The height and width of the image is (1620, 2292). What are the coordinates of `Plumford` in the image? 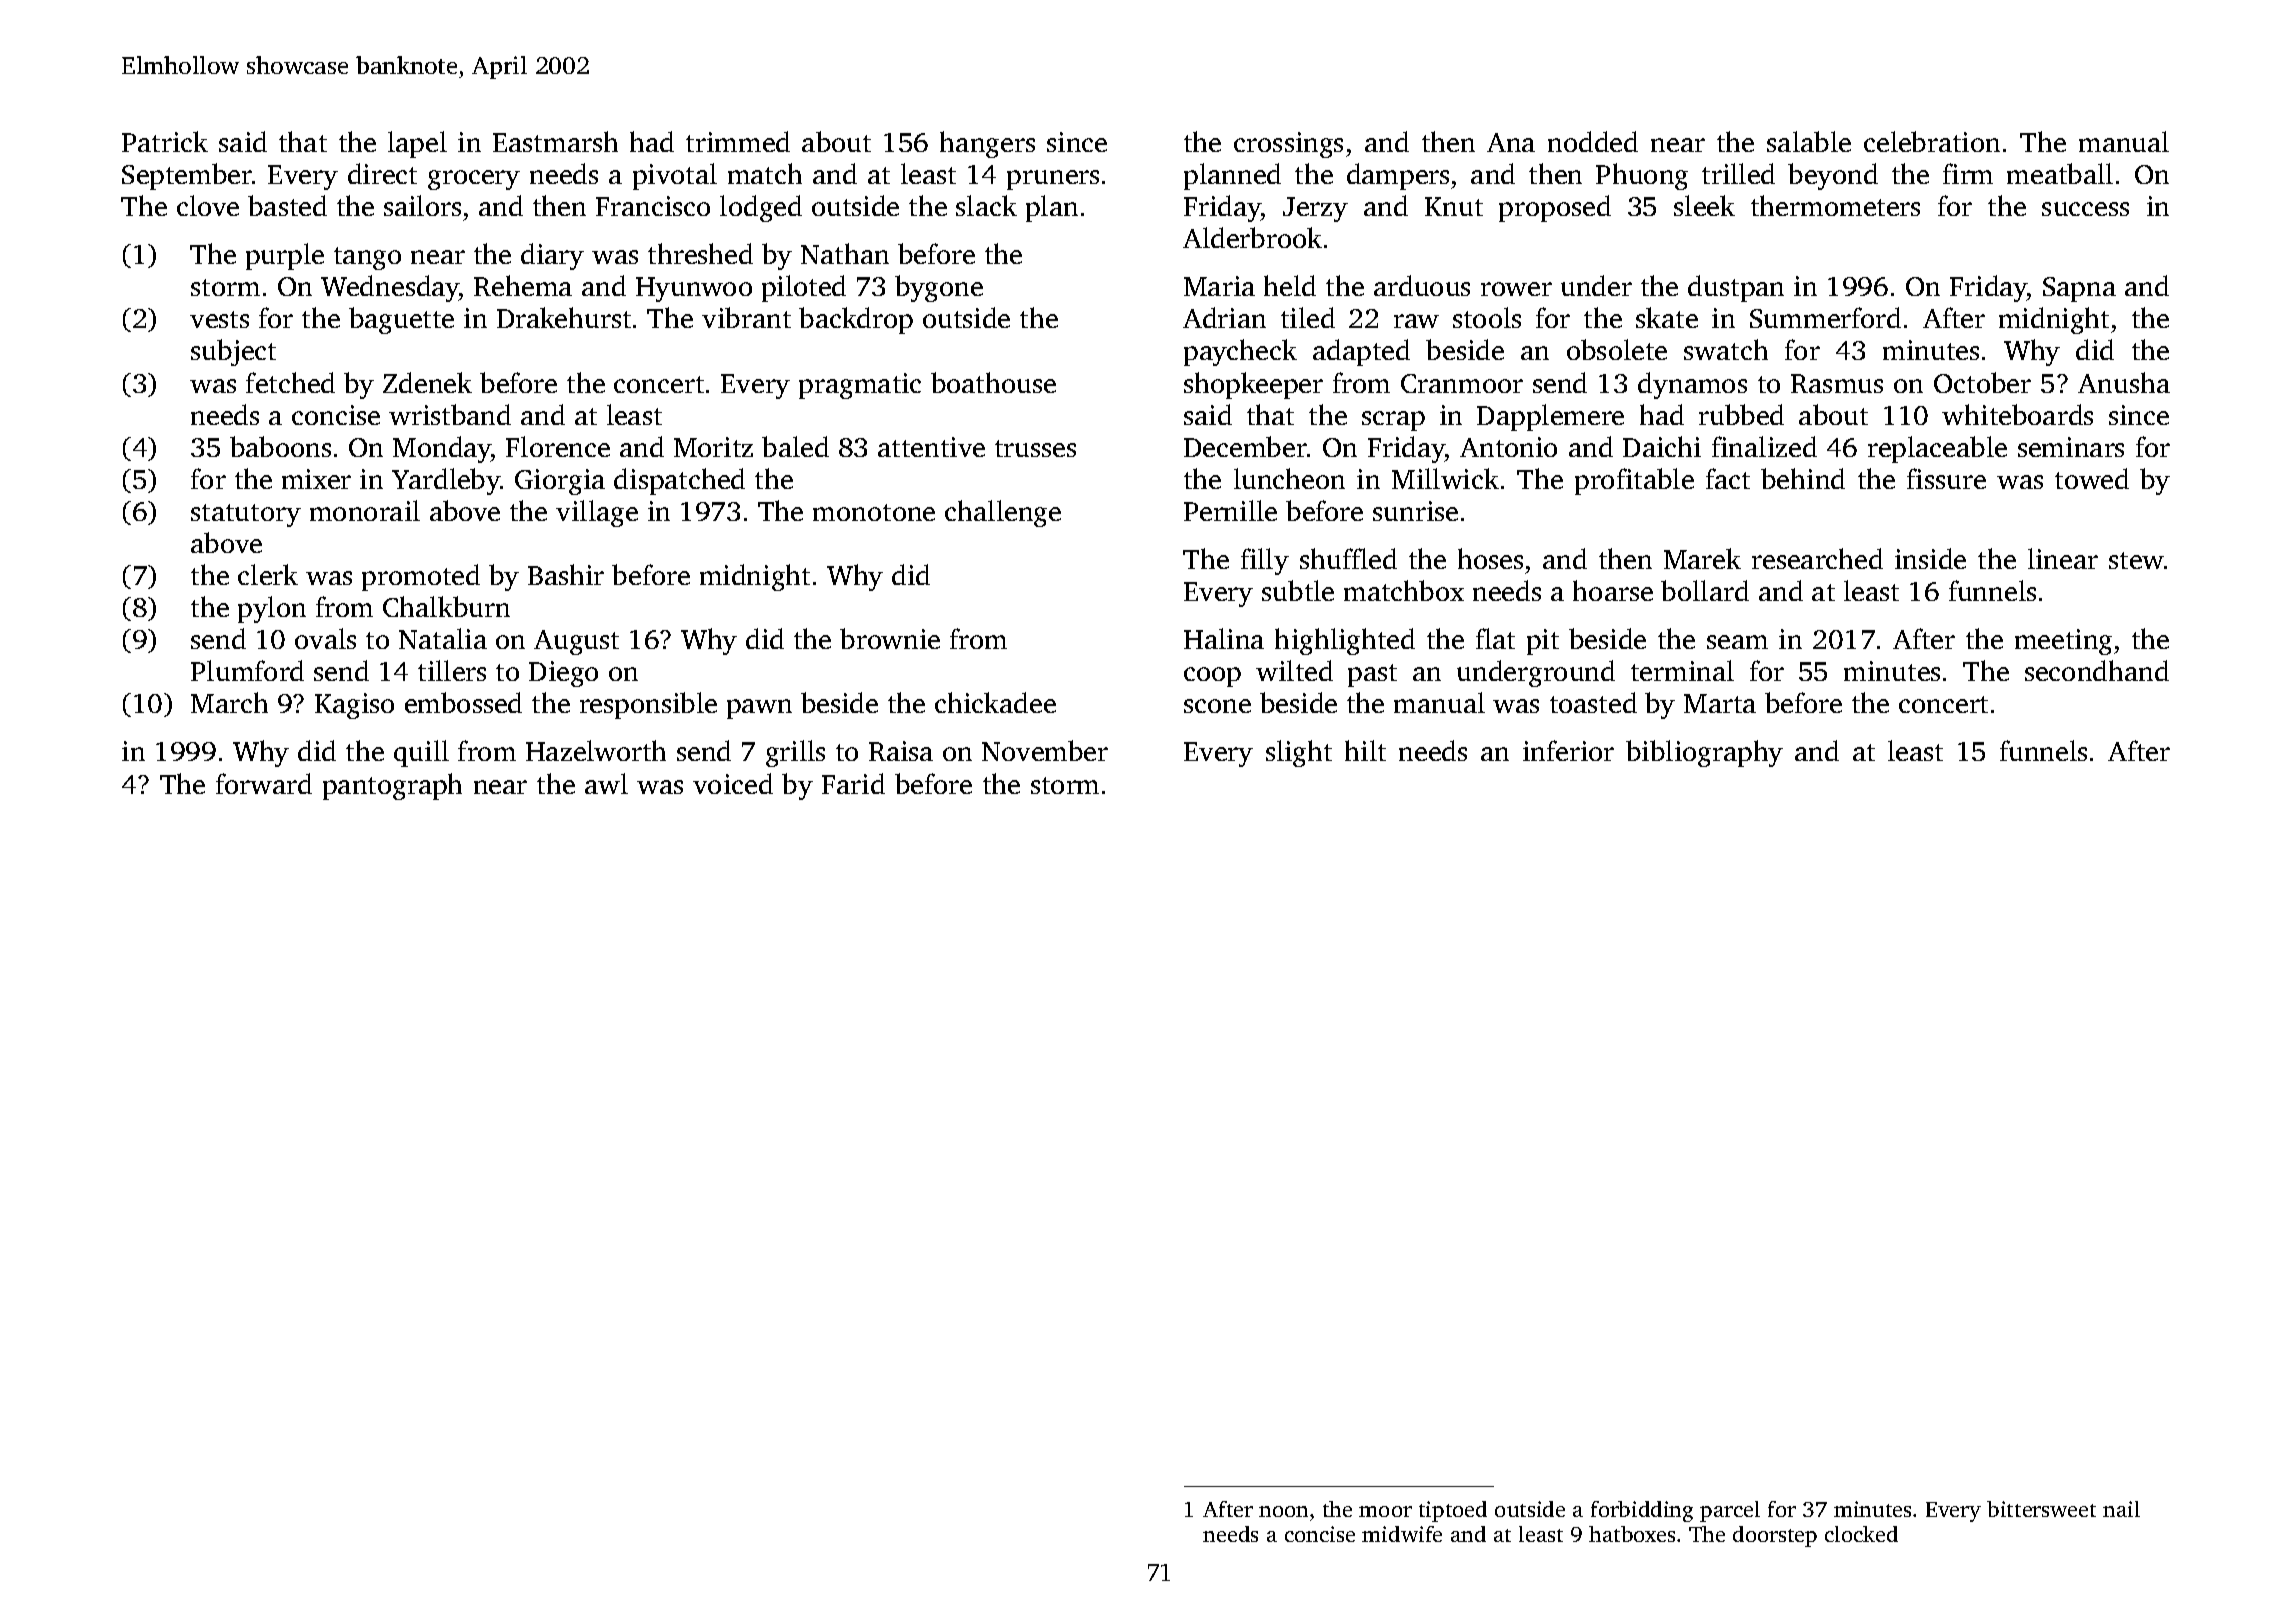 It's located at (247, 670).
